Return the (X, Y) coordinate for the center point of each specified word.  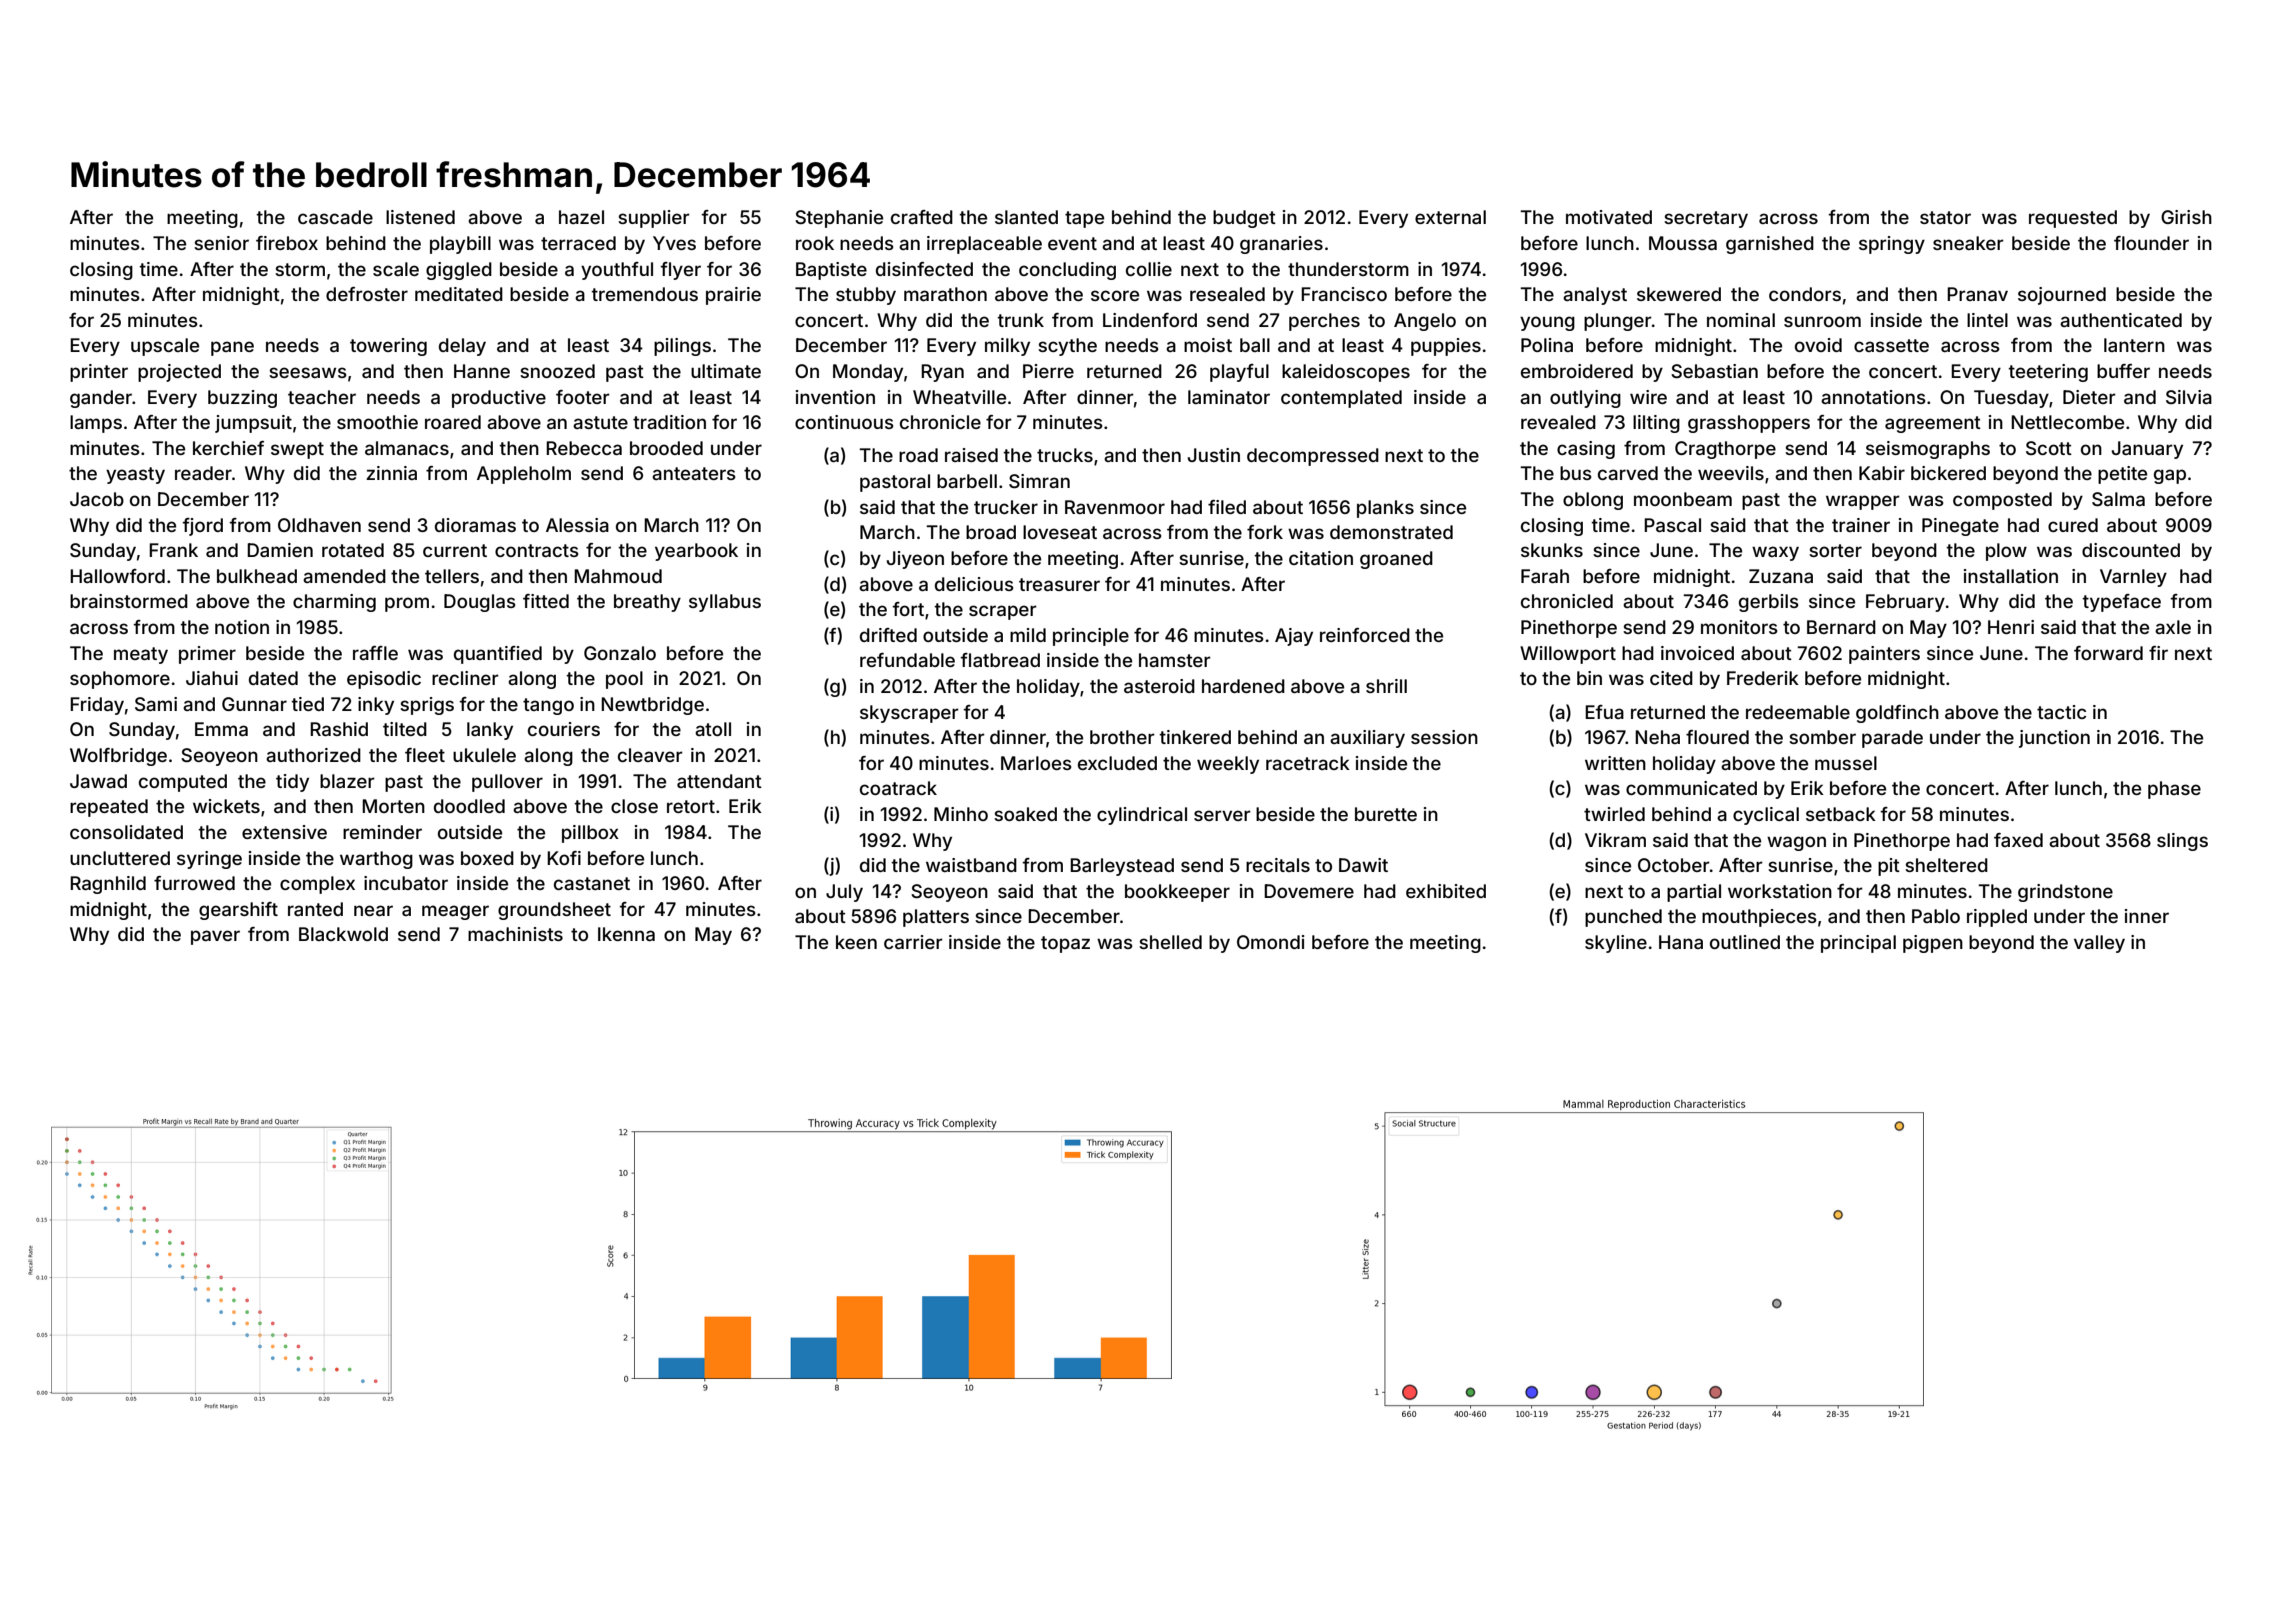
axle (2173, 627)
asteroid (1159, 686)
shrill (1386, 686)
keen (856, 942)
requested (2073, 219)
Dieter (2089, 397)
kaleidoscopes (1346, 373)
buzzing (242, 399)
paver (215, 937)
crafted (922, 217)
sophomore (120, 680)
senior (221, 243)
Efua (1604, 712)
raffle (375, 653)
